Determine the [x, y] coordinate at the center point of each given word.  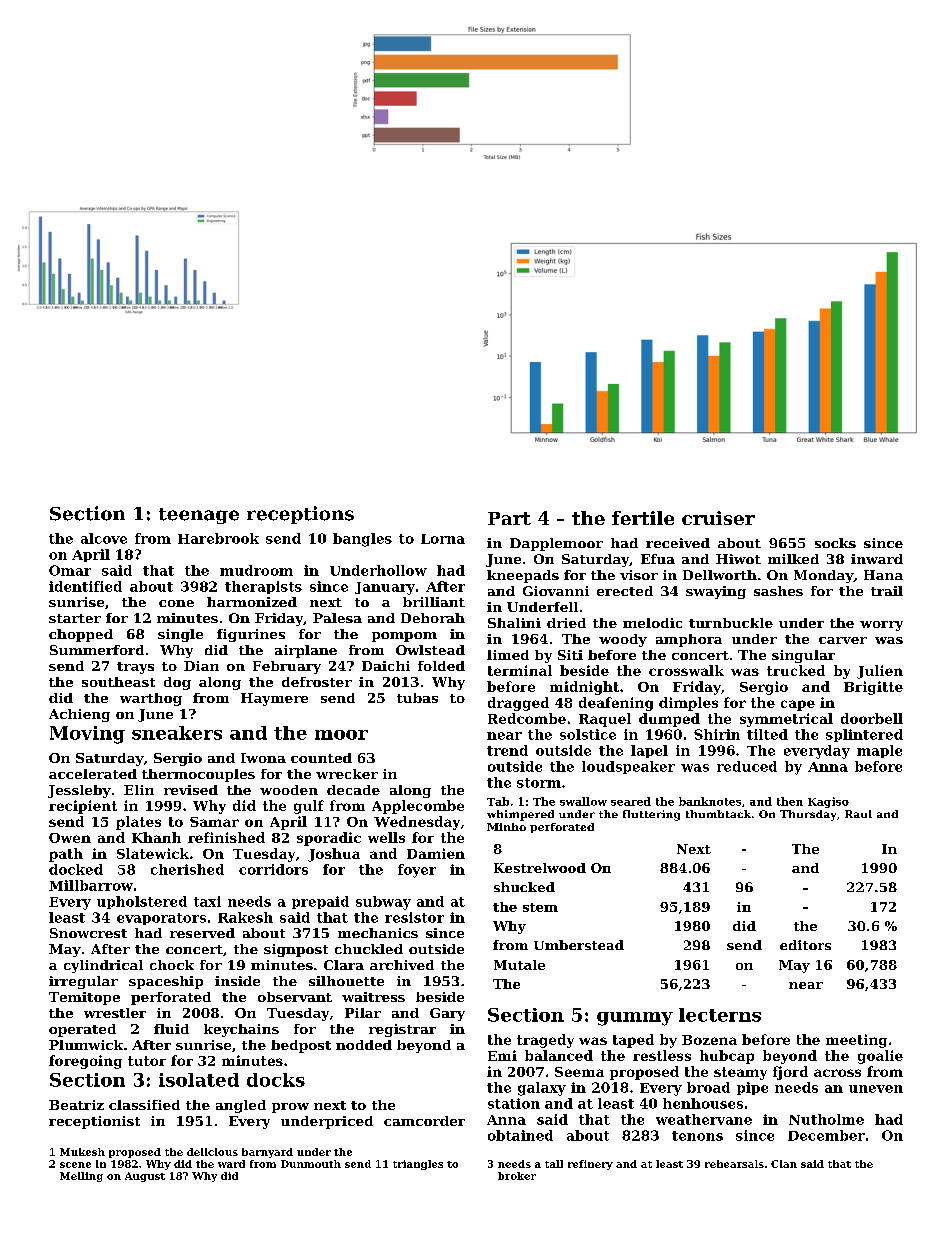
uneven [876, 1089]
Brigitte [873, 688]
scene [75, 1165]
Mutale [519, 965]
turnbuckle [731, 623]
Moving [87, 735]
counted [321, 758]
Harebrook [218, 538]
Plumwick [86, 1045]
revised [191, 790]
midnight [584, 688]
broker [517, 1176]
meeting [856, 1041]
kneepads [523, 576]
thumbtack [718, 814]
